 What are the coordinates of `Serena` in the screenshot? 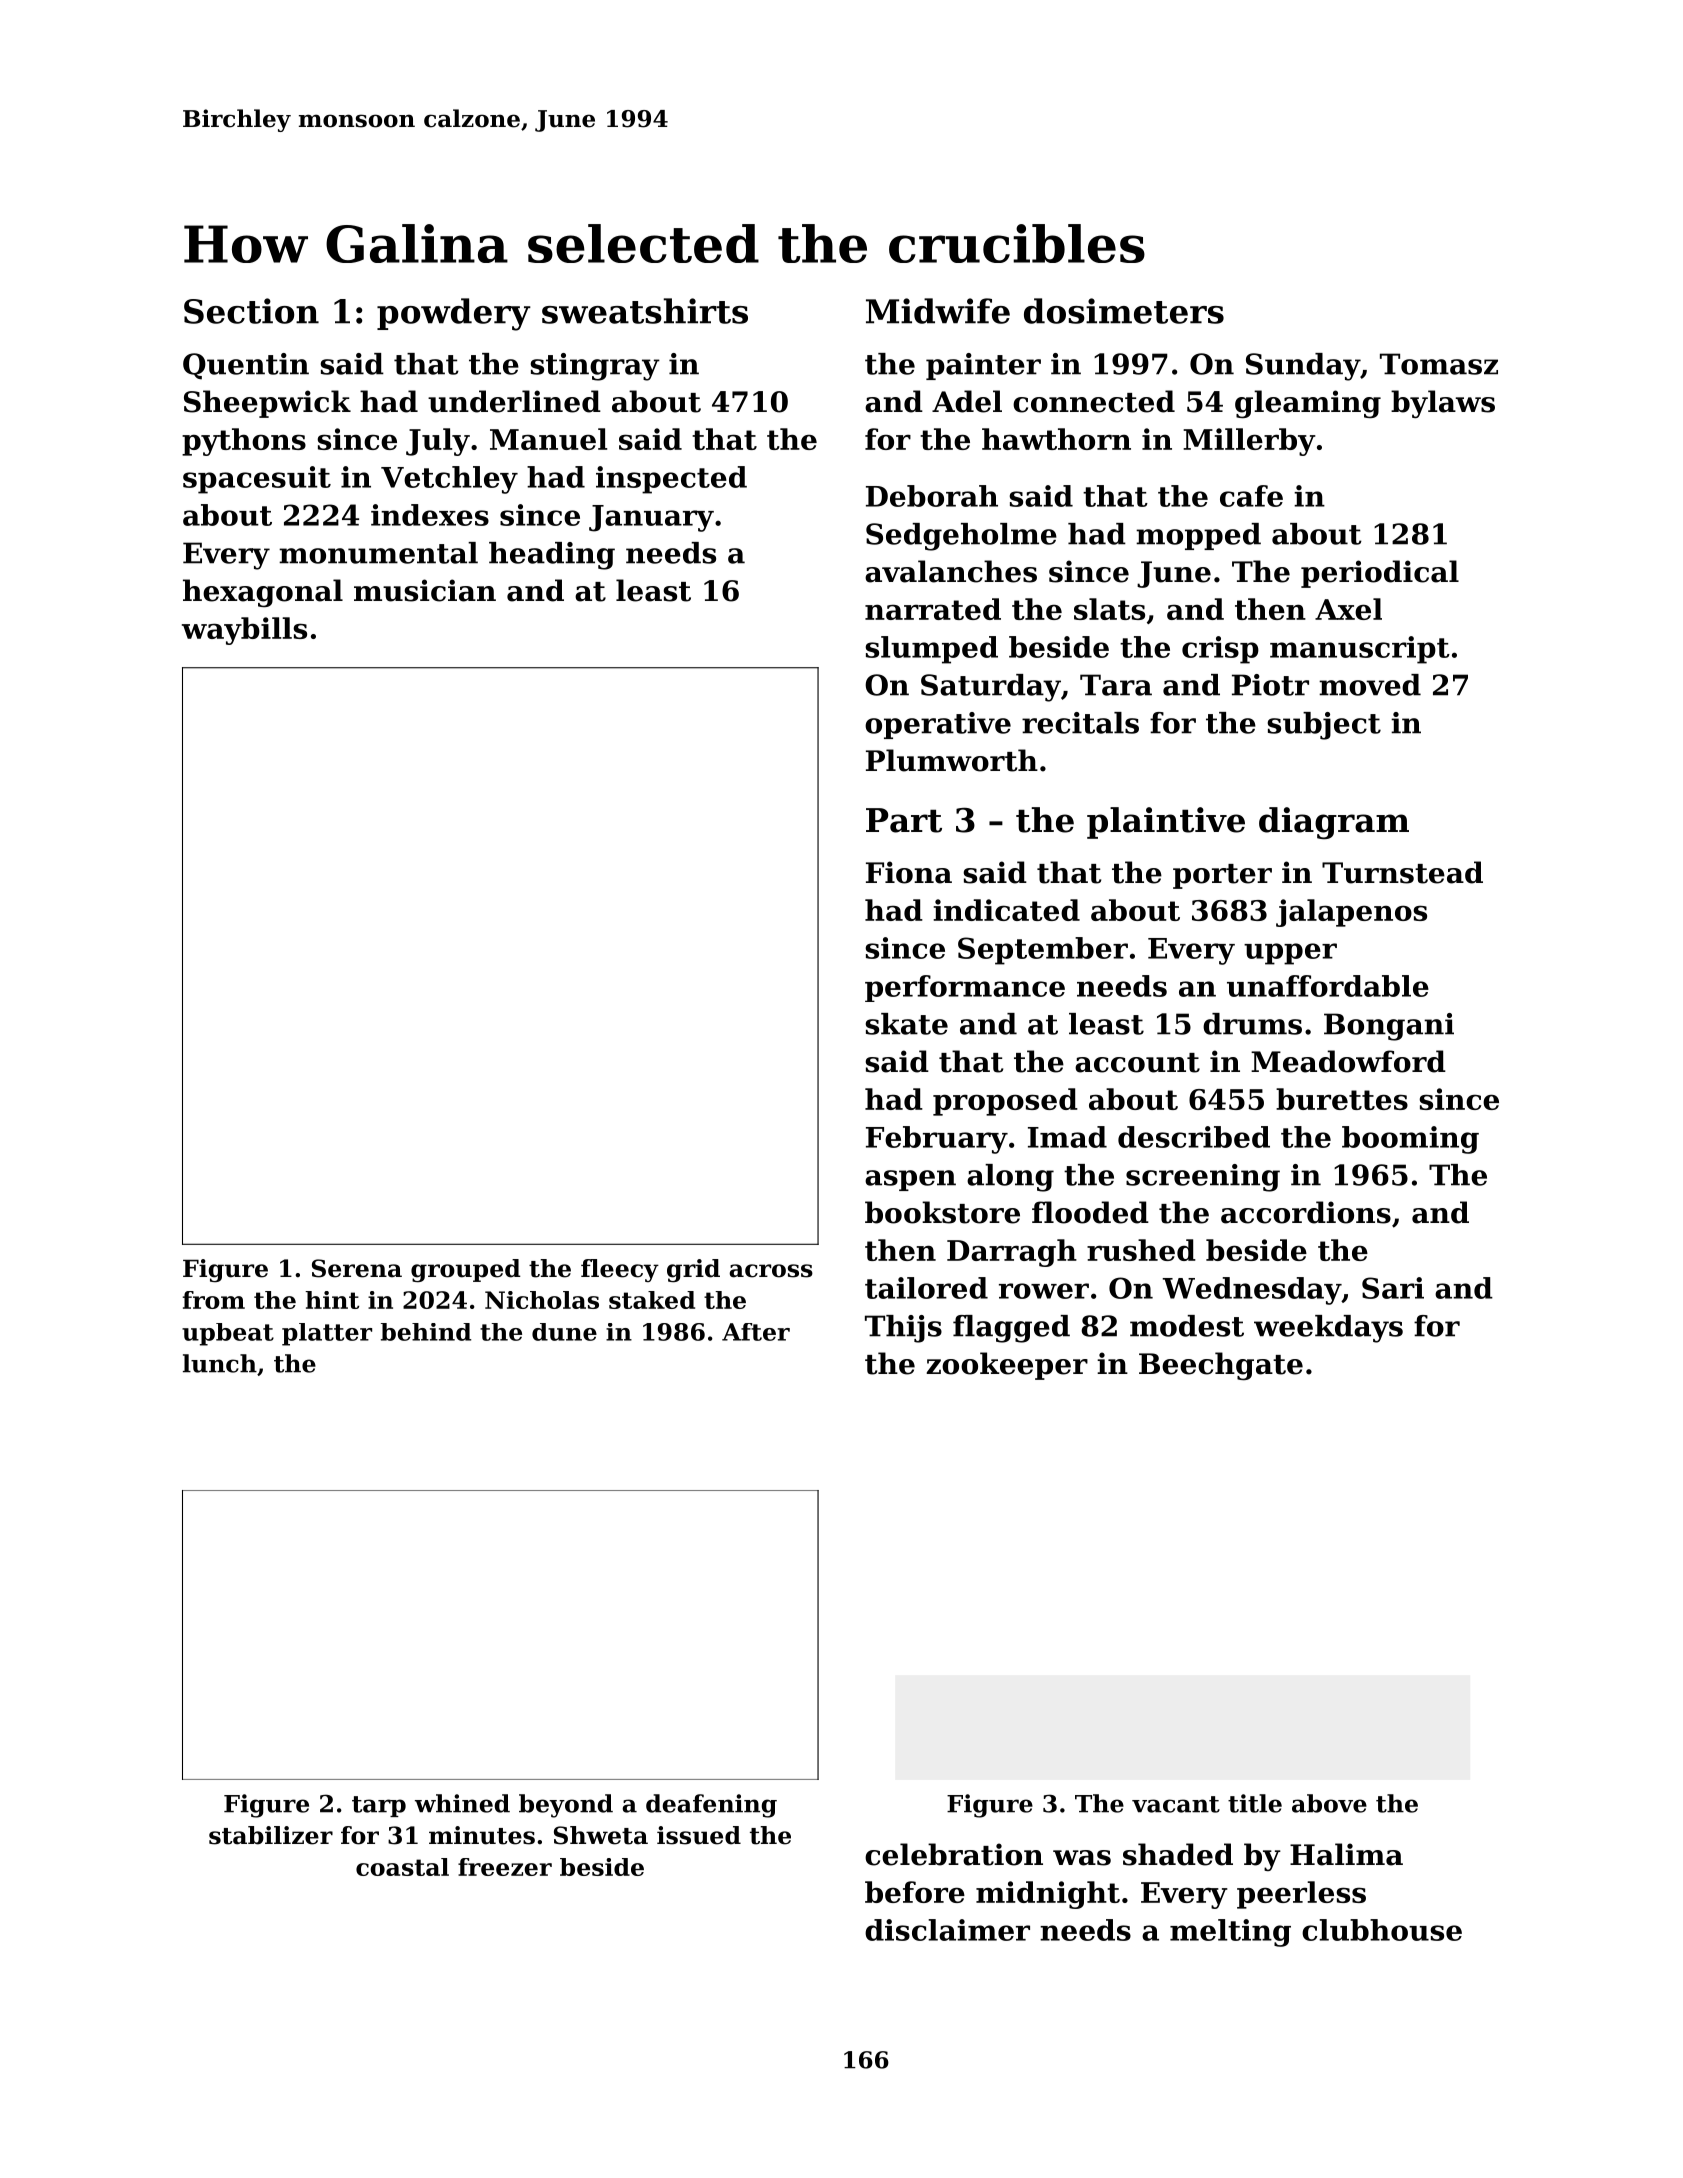 It's located at (357, 1268).
